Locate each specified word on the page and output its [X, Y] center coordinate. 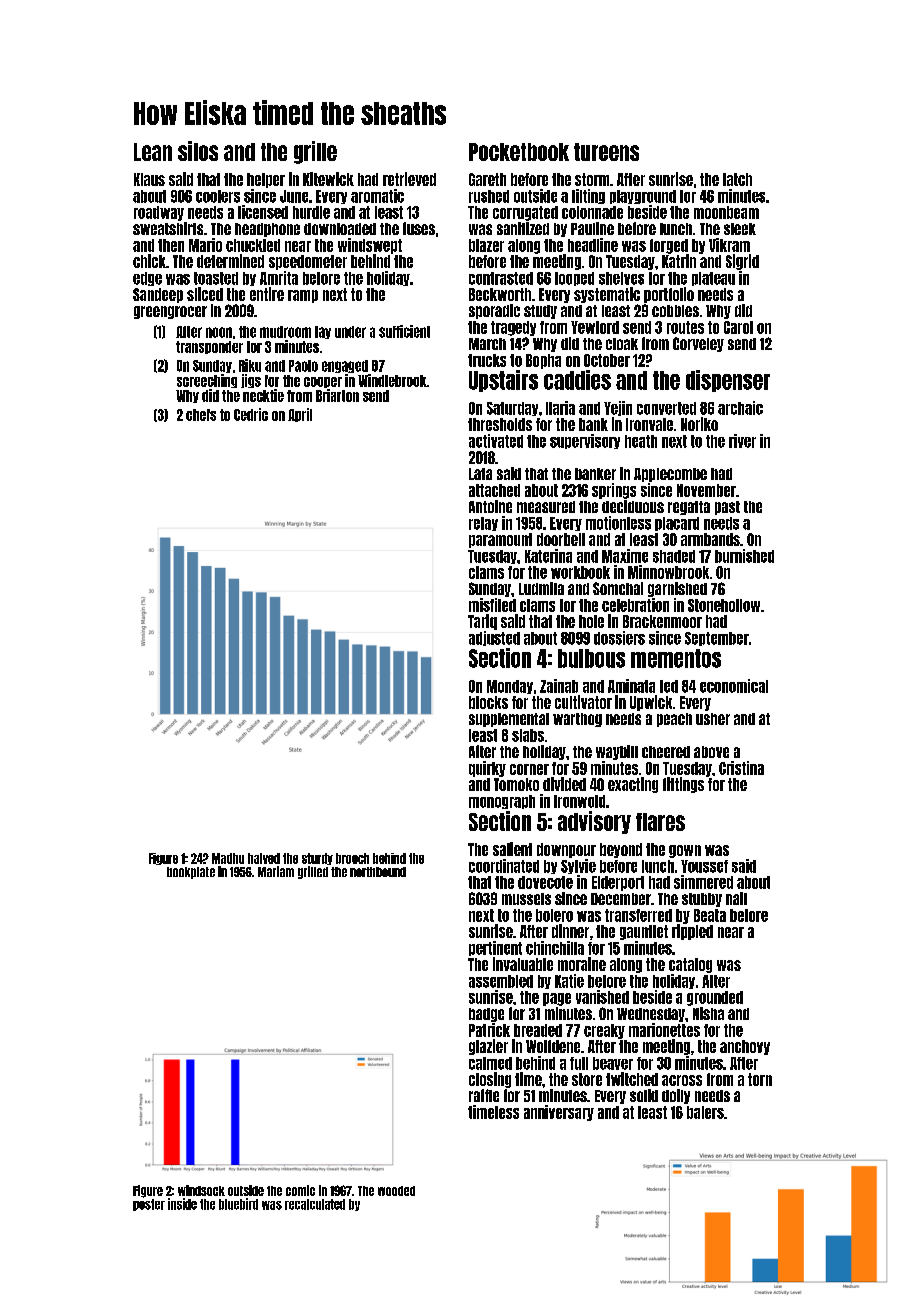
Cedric [251, 414]
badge [486, 1015]
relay [483, 524]
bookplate [191, 873]
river [742, 441]
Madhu [228, 858]
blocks [488, 702]
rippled [692, 932]
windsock [201, 1190]
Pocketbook [519, 152]
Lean [153, 152]
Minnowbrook [668, 572]
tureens [606, 152]
